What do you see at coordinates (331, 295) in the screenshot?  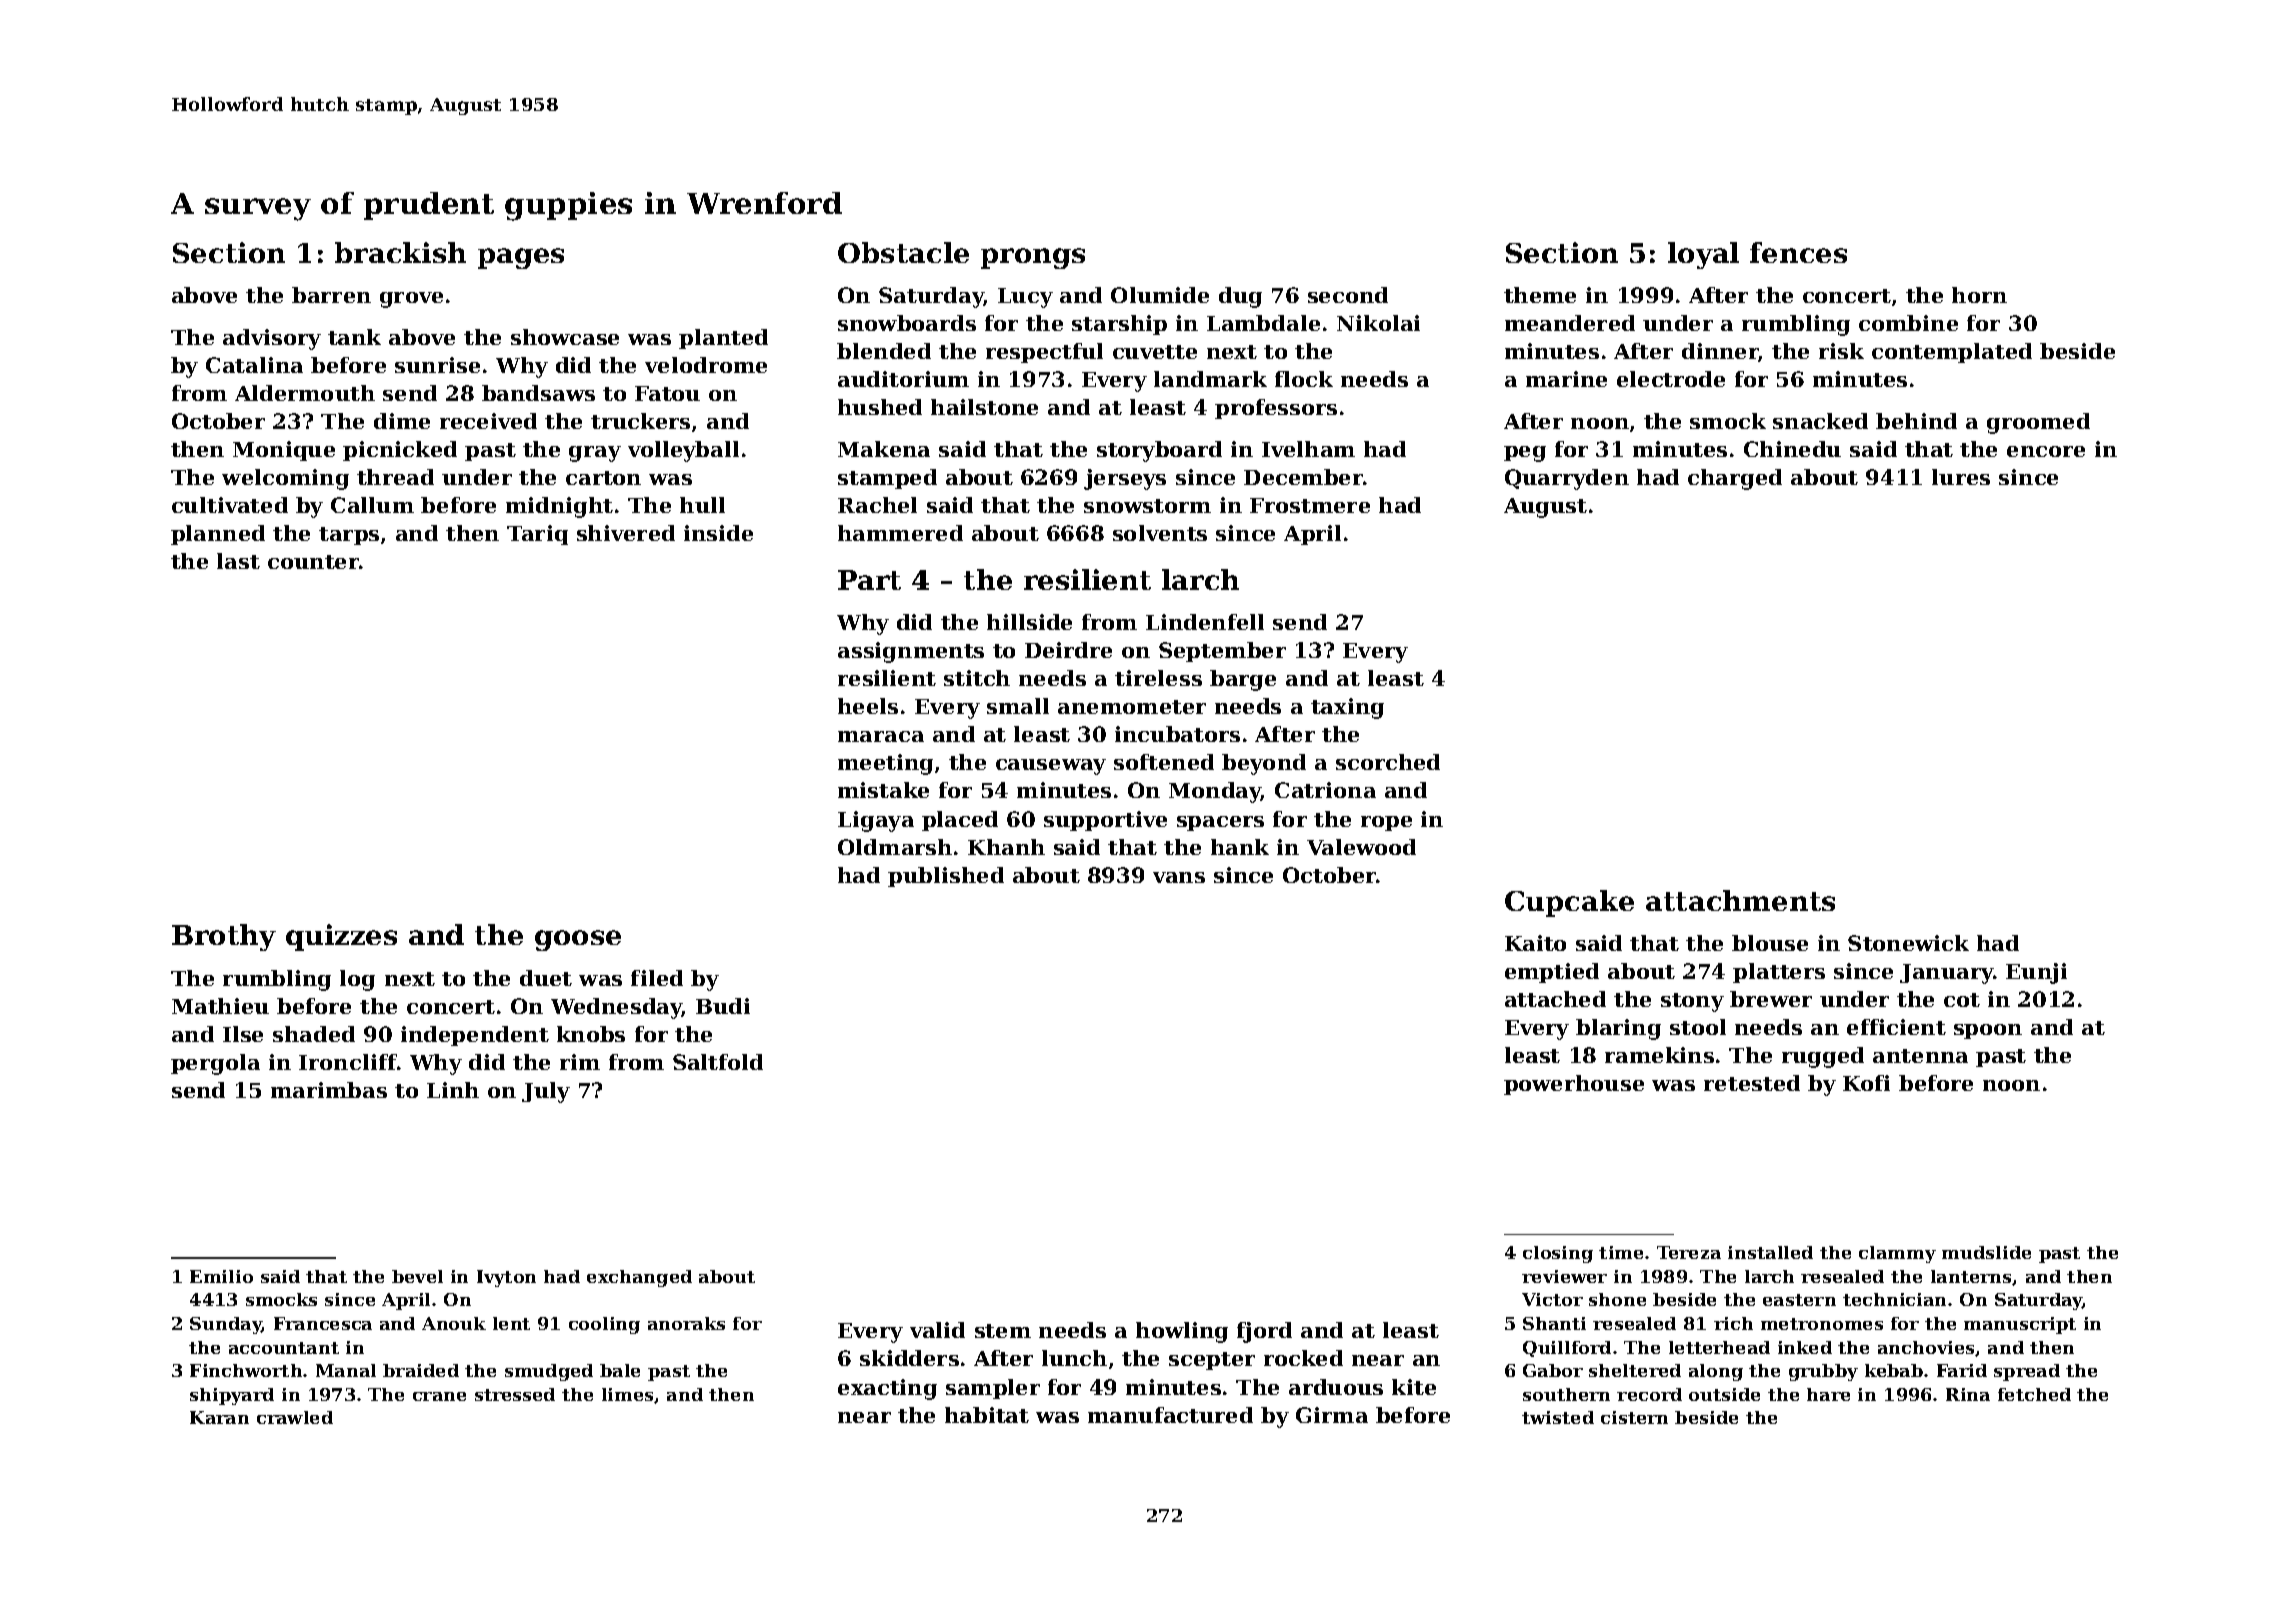 I see `barren` at bounding box center [331, 295].
